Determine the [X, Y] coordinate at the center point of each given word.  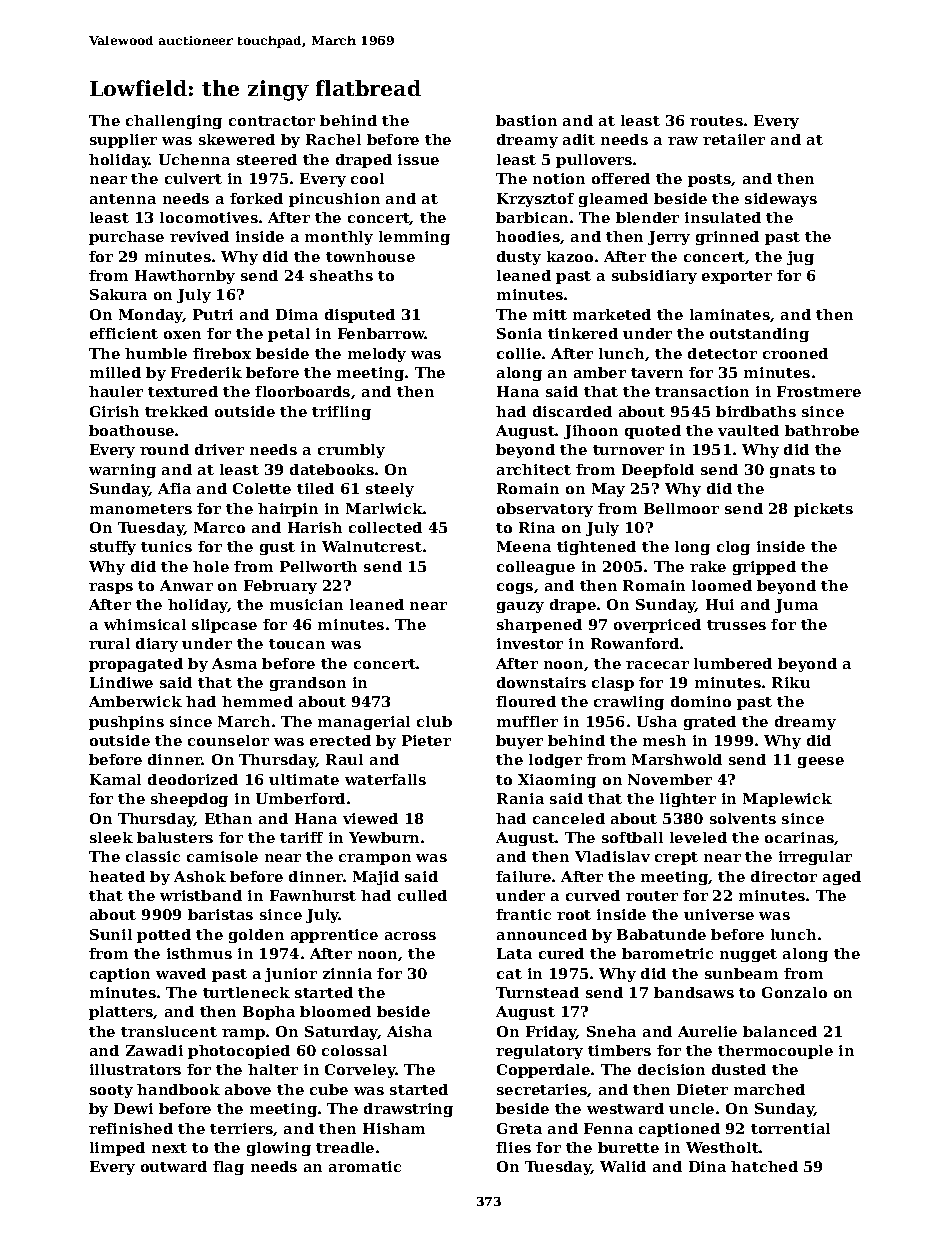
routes [716, 121]
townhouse [370, 256]
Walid [623, 1166]
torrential [790, 1128]
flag [228, 1168]
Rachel [333, 139]
